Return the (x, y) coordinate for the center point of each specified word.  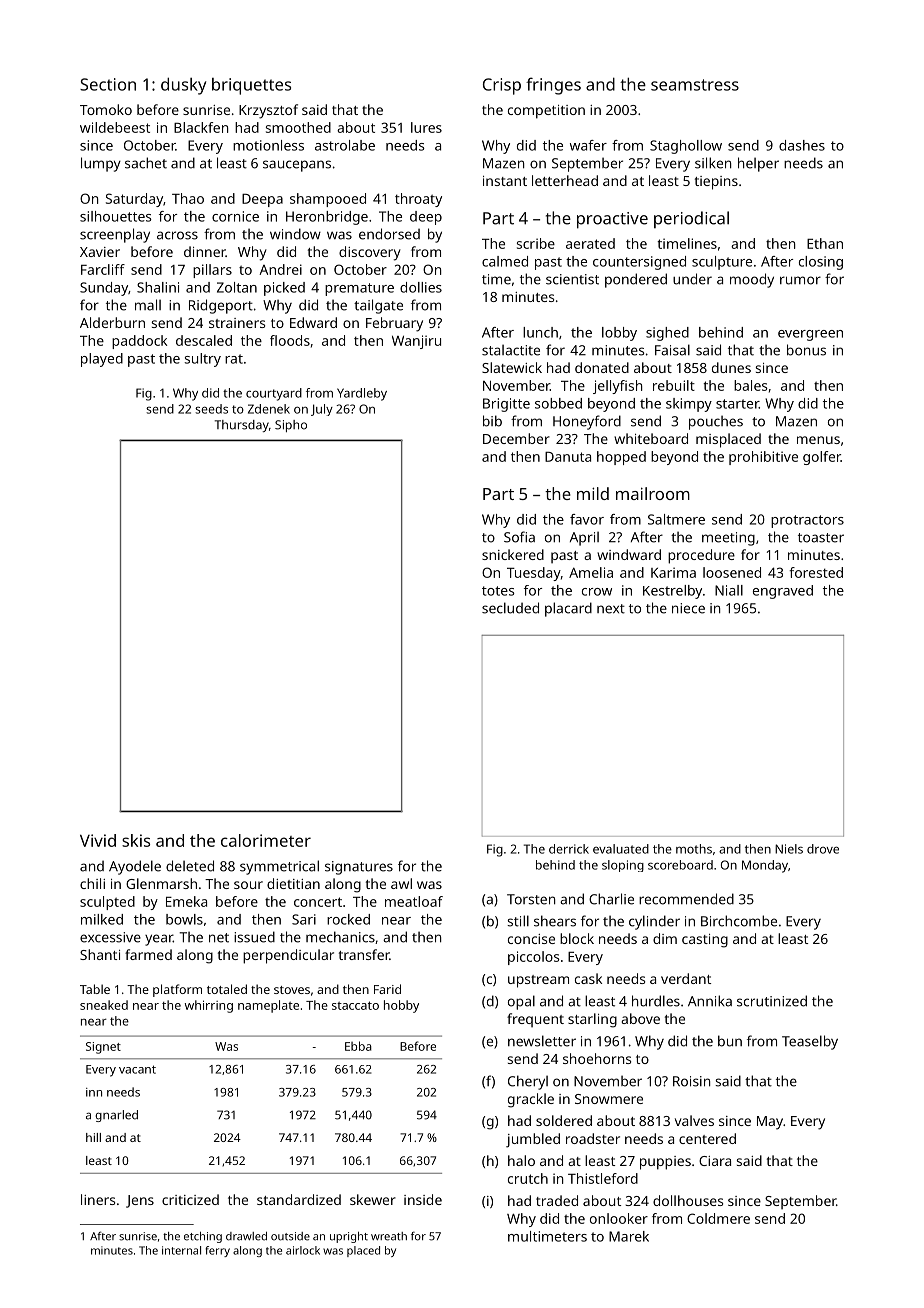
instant (505, 181)
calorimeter (266, 840)
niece (688, 608)
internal (181, 1250)
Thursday (242, 426)
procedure (701, 556)
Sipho (291, 426)
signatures (359, 868)
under (692, 279)
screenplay (115, 235)
